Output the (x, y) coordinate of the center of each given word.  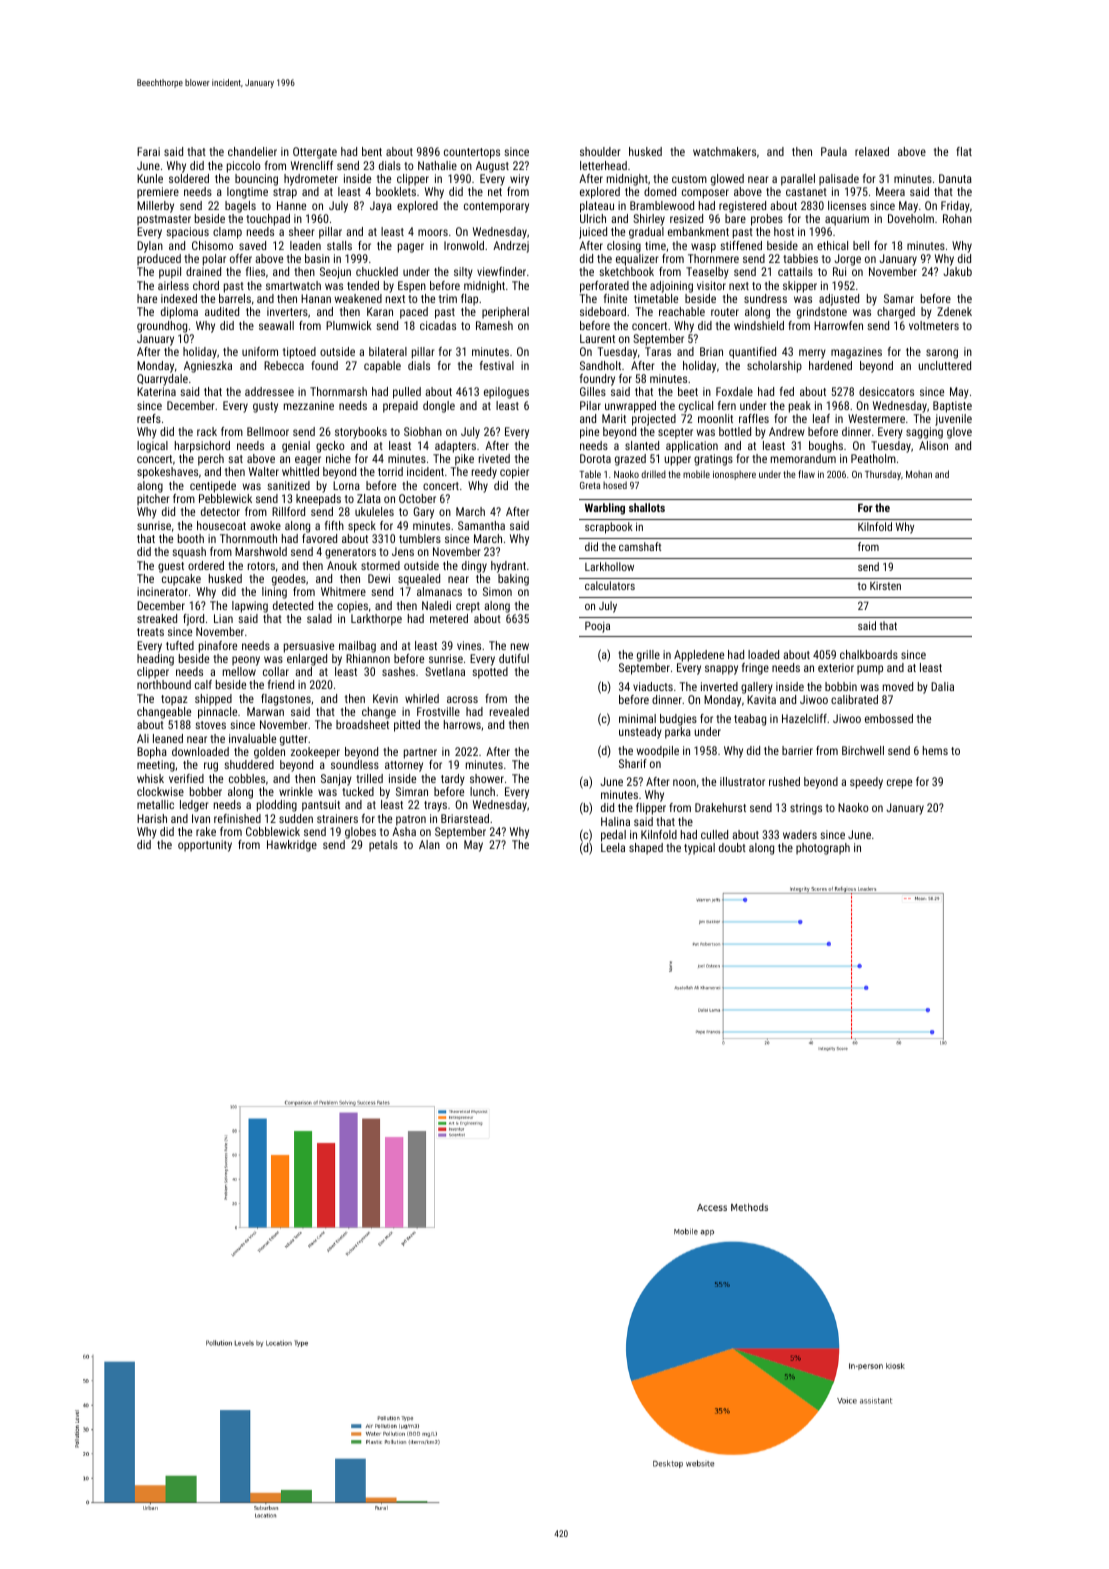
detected (293, 605)
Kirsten (885, 586)
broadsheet (362, 724)
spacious (187, 233)
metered (449, 618)
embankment (698, 231)
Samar (899, 298)
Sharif (633, 763)
